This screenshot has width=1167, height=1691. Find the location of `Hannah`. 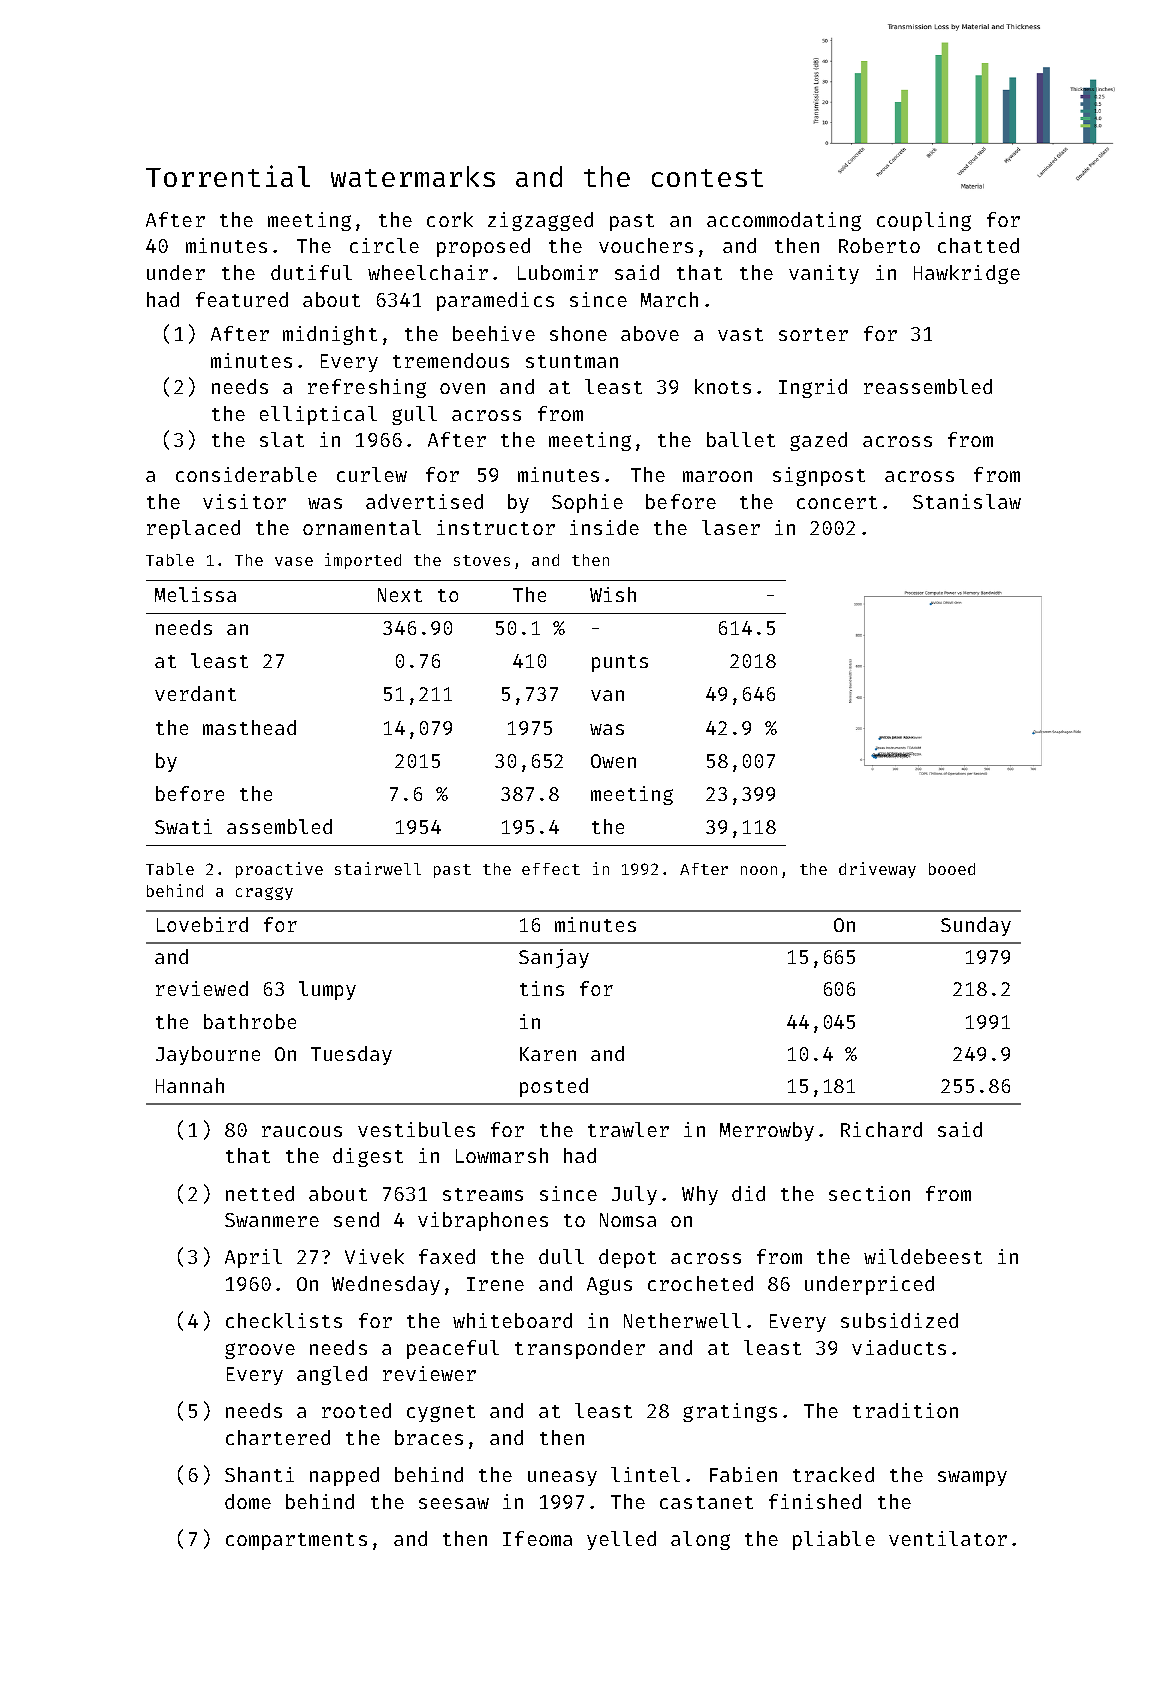

Hannah is located at coordinates (190, 1085).
